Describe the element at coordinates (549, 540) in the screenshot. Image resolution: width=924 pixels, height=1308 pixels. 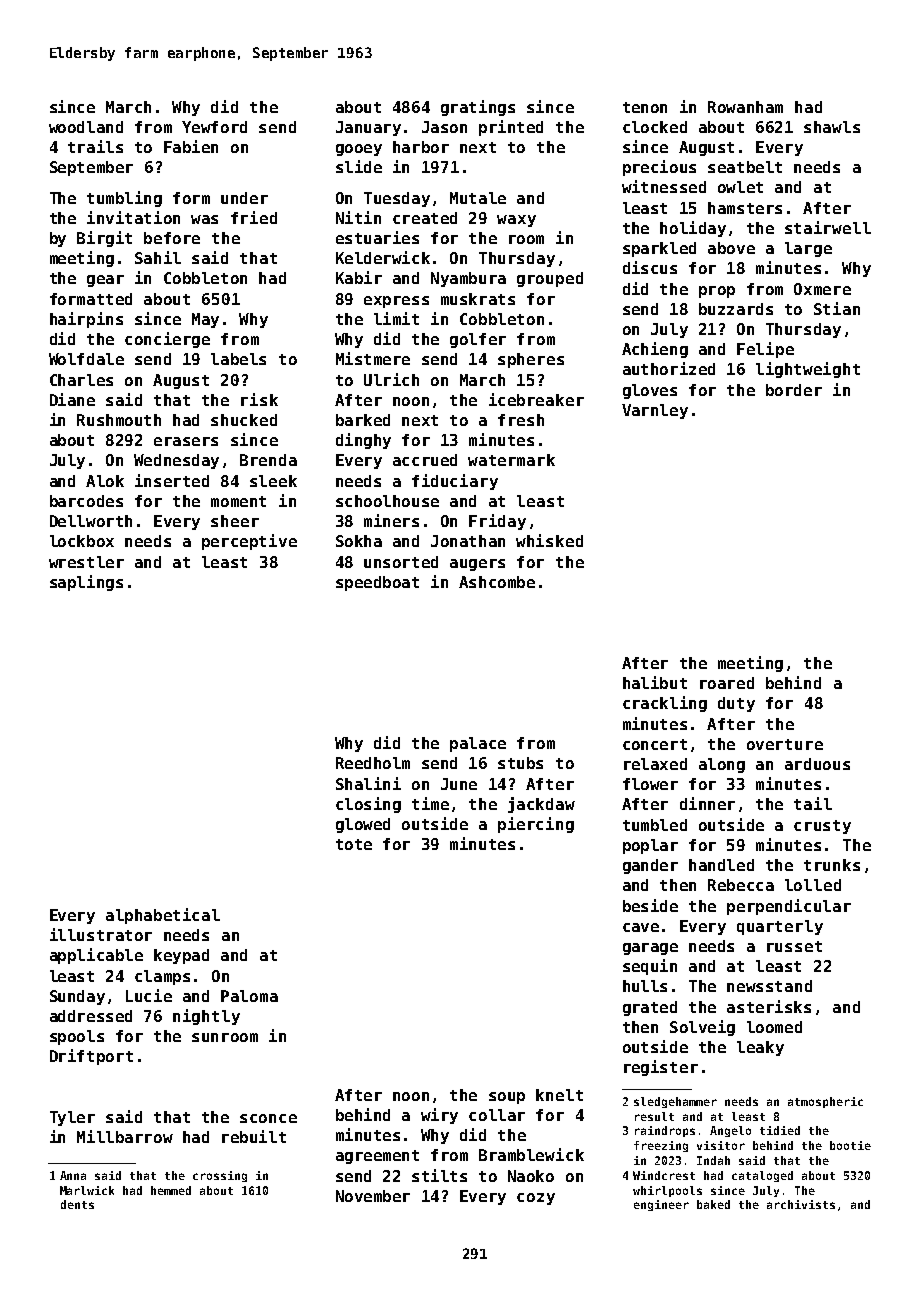
I see `whisked` at that location.
